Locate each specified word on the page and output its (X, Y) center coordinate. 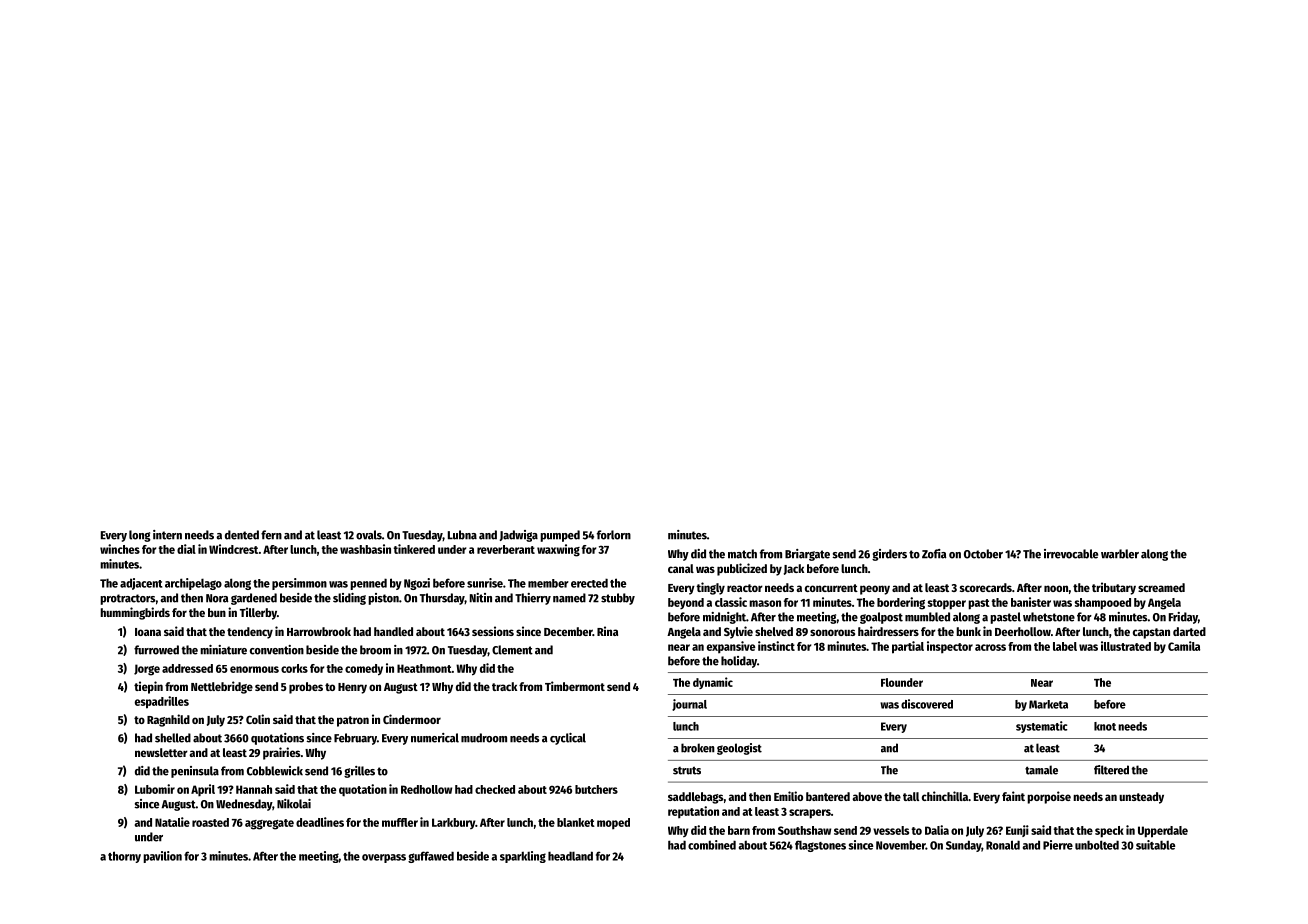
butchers (596, 789)
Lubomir (155, 789)
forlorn (614, 535)
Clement (512, 650)
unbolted (1097, 845)
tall (911, 796)
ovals (369, 535)
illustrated (1126, 646)
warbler (1120, 554)
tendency (250, 633)
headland (570, 856)
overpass (384, 858)
